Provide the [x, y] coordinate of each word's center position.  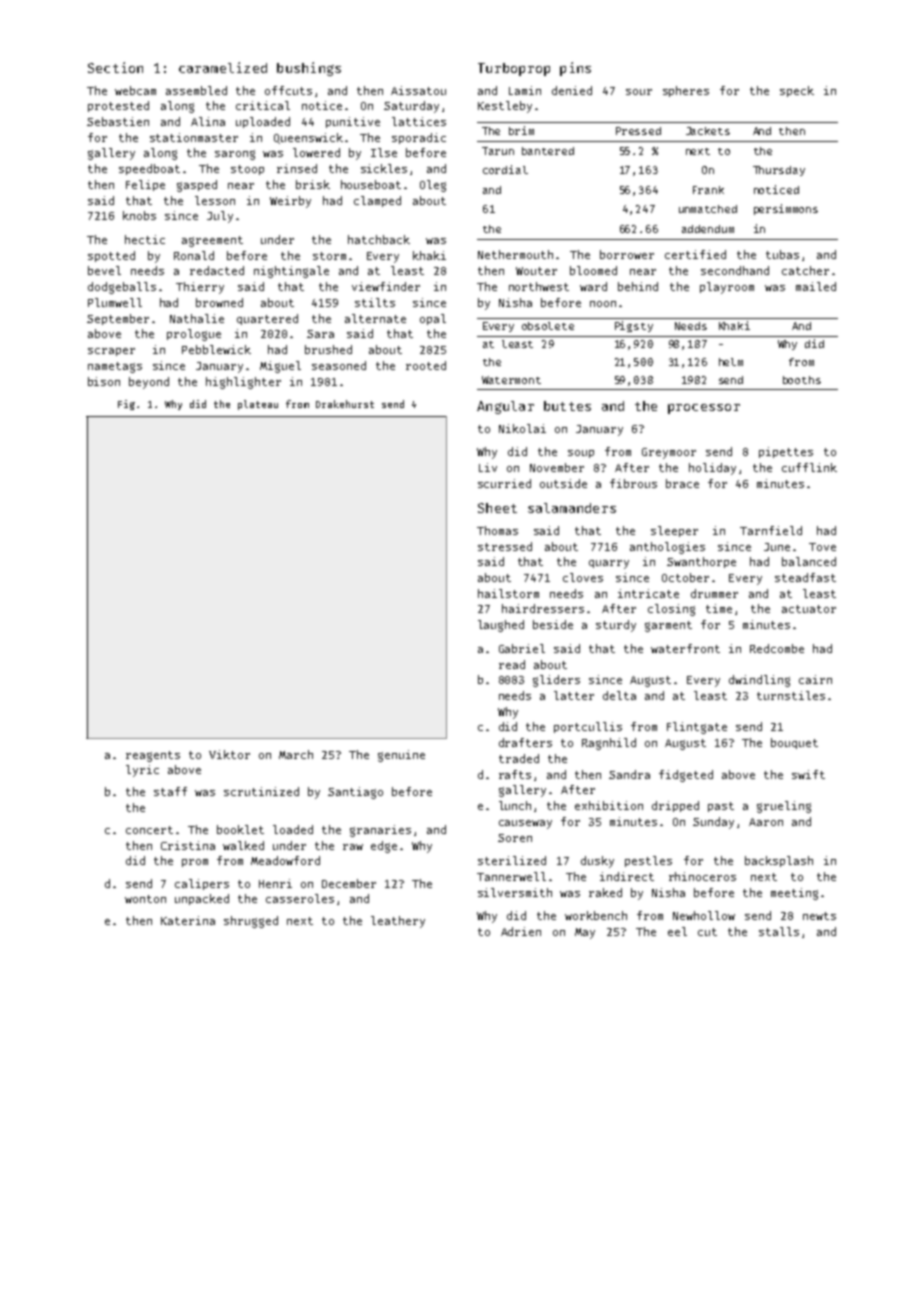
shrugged [251, 922]
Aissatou [418, 90]
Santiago [355, 793]
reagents [153, 756]
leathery [398, 922]
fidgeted [686, 776]
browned [219, 302]
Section [115, 67]
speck [797, 91]
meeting [794, 894]
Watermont [511, 380]
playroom [727, 288]
